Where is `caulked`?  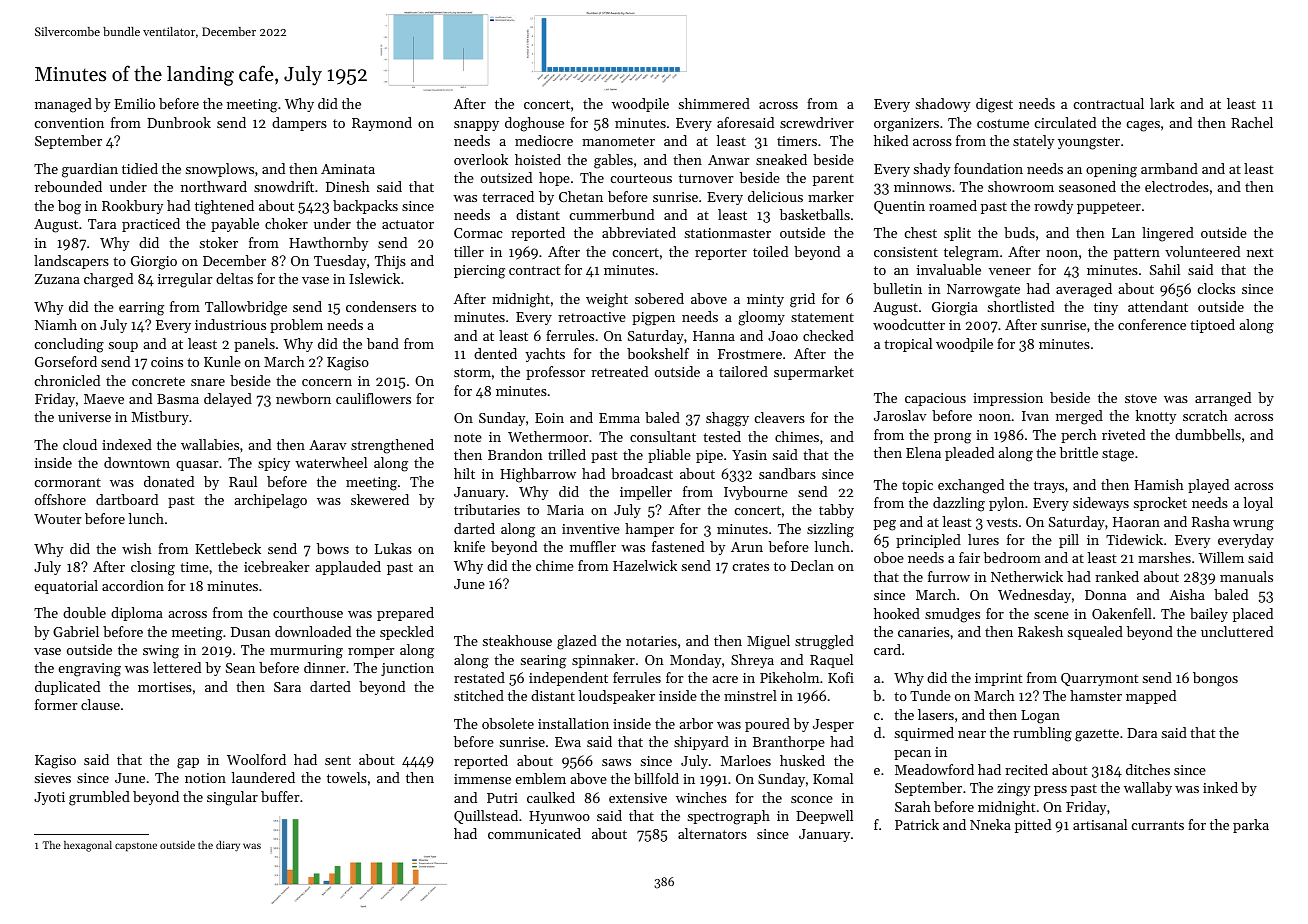 caulked is located at coordinates (551, 797).
